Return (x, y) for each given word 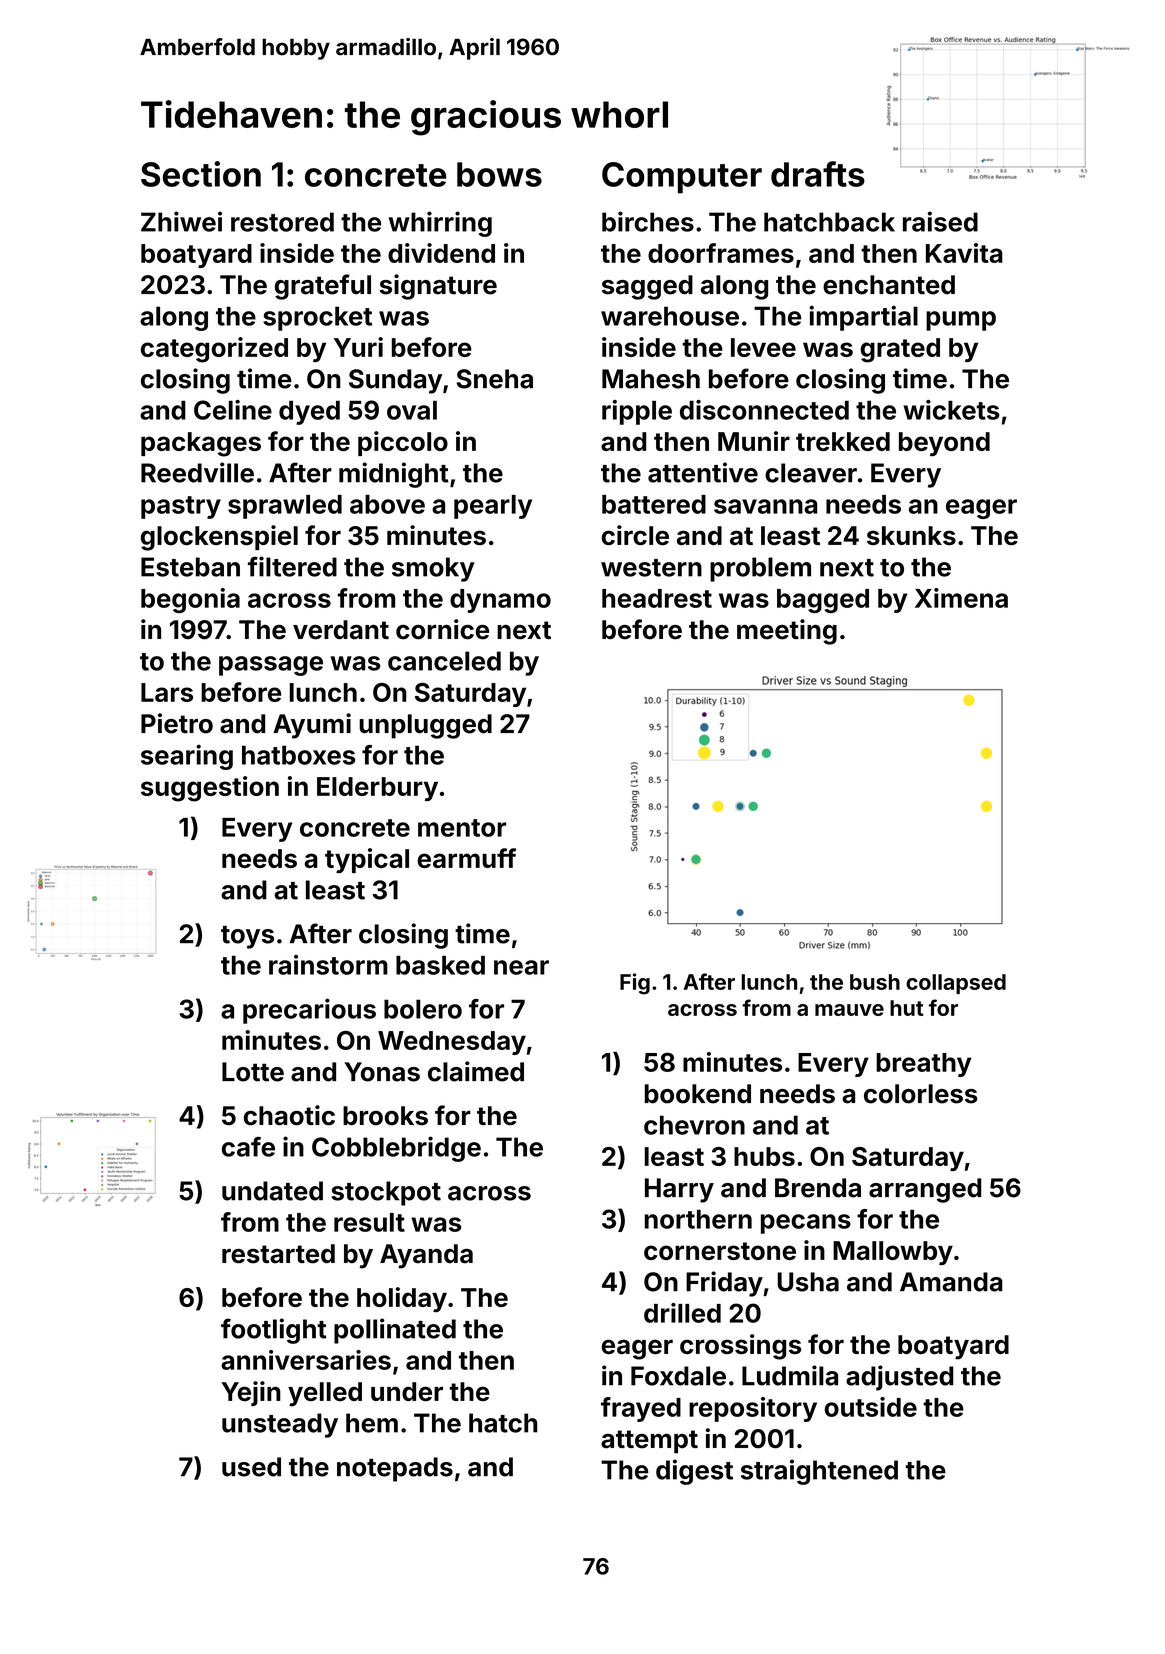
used (251, 1467)
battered (654, 504)
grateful (323, 287)
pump (961, 321)
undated (272, 1191)
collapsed (956, 984)
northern (698, 1219)
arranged (925, 1190)
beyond (944, 444)
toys (247, 937)
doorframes (721, 253)
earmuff (466, 858)
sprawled (285, 507)
